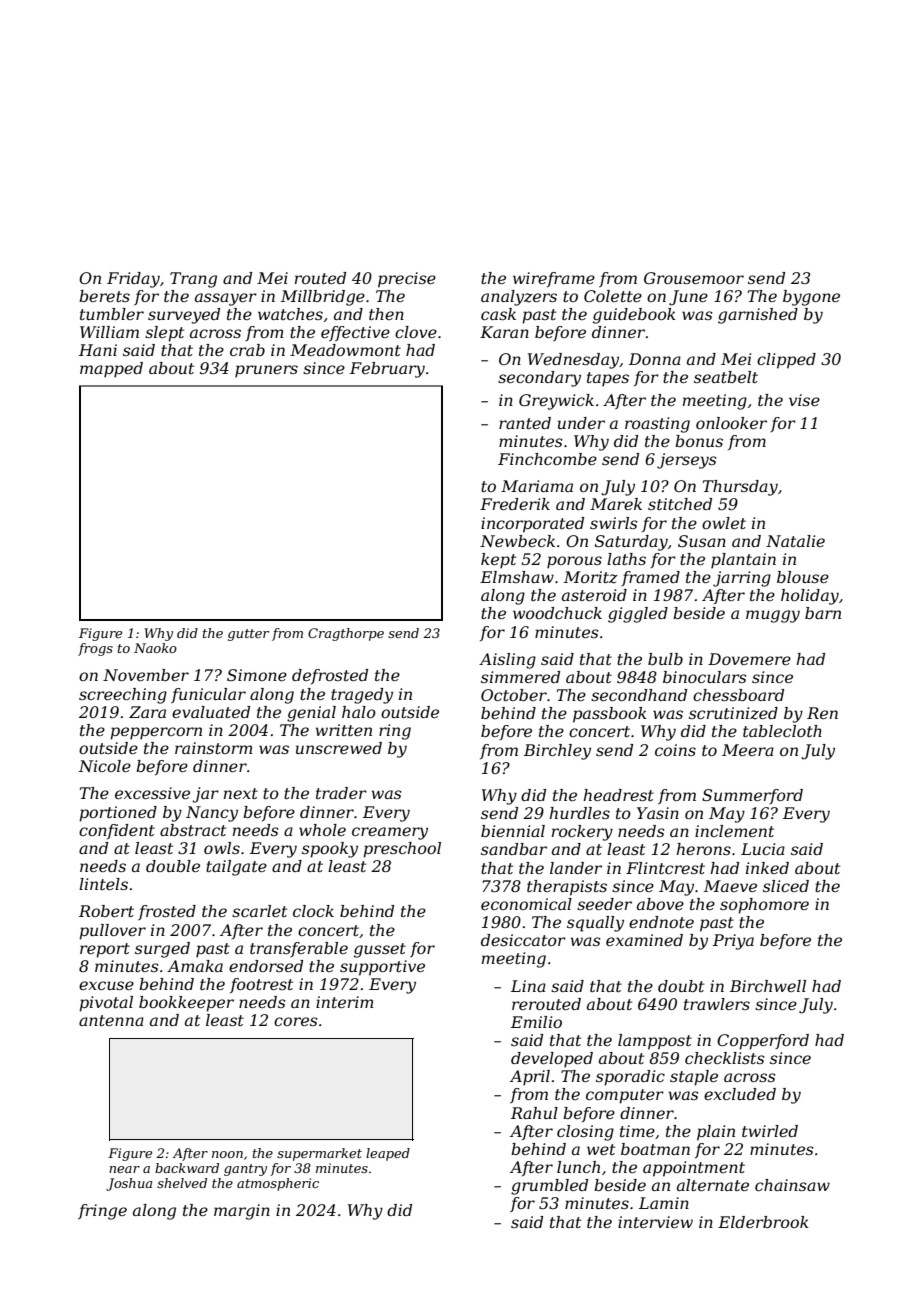 The image size is (924, 1308). Describe the element at coordinates (822, 713) in the image. I see `Ren` at that location.
